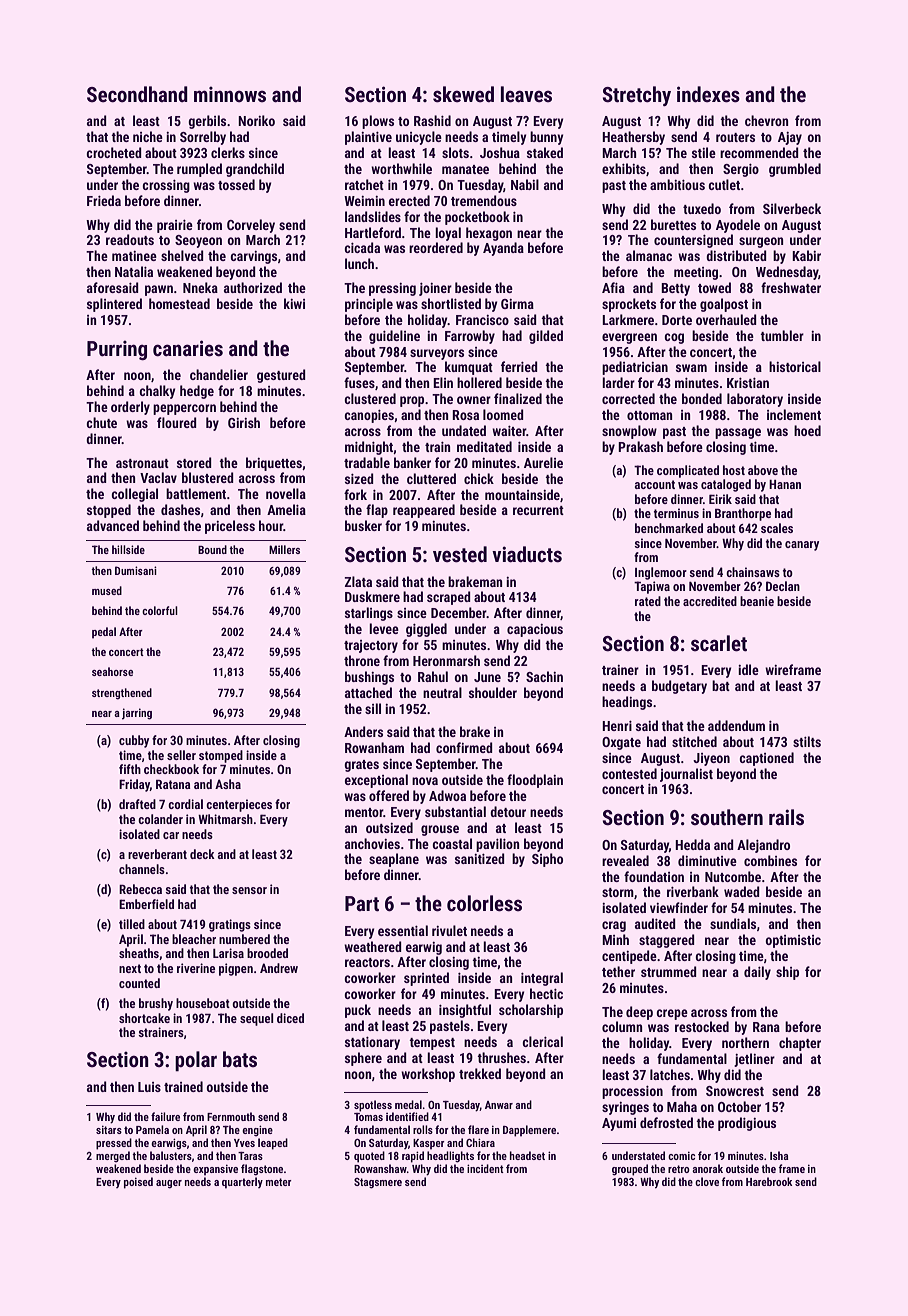 The height and width of the page is (1316, 908). What do you see at coordinates (455, 152) in the page?
I see `slots` at bounding box center [455, 152].
